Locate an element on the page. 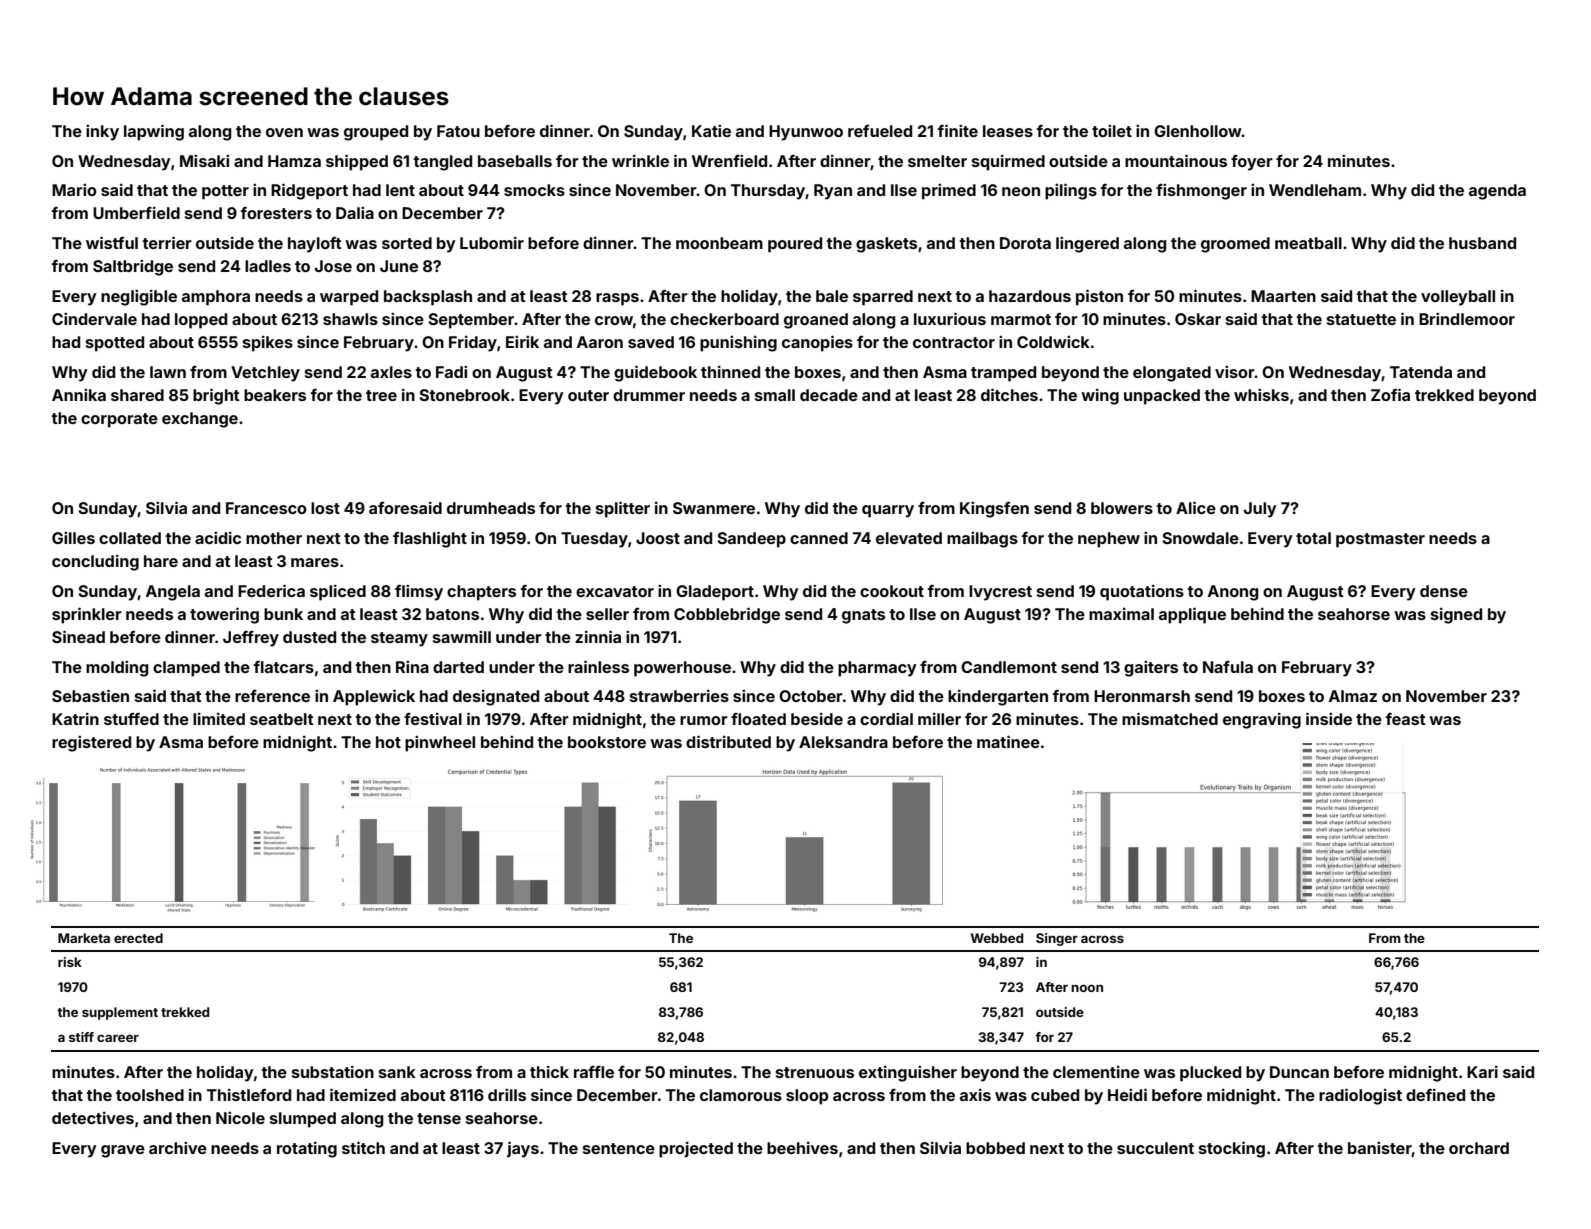 Image resolution: width=1591 pixels, height=1229 pixels. bobbed is located at coordinates (995, 1148).
